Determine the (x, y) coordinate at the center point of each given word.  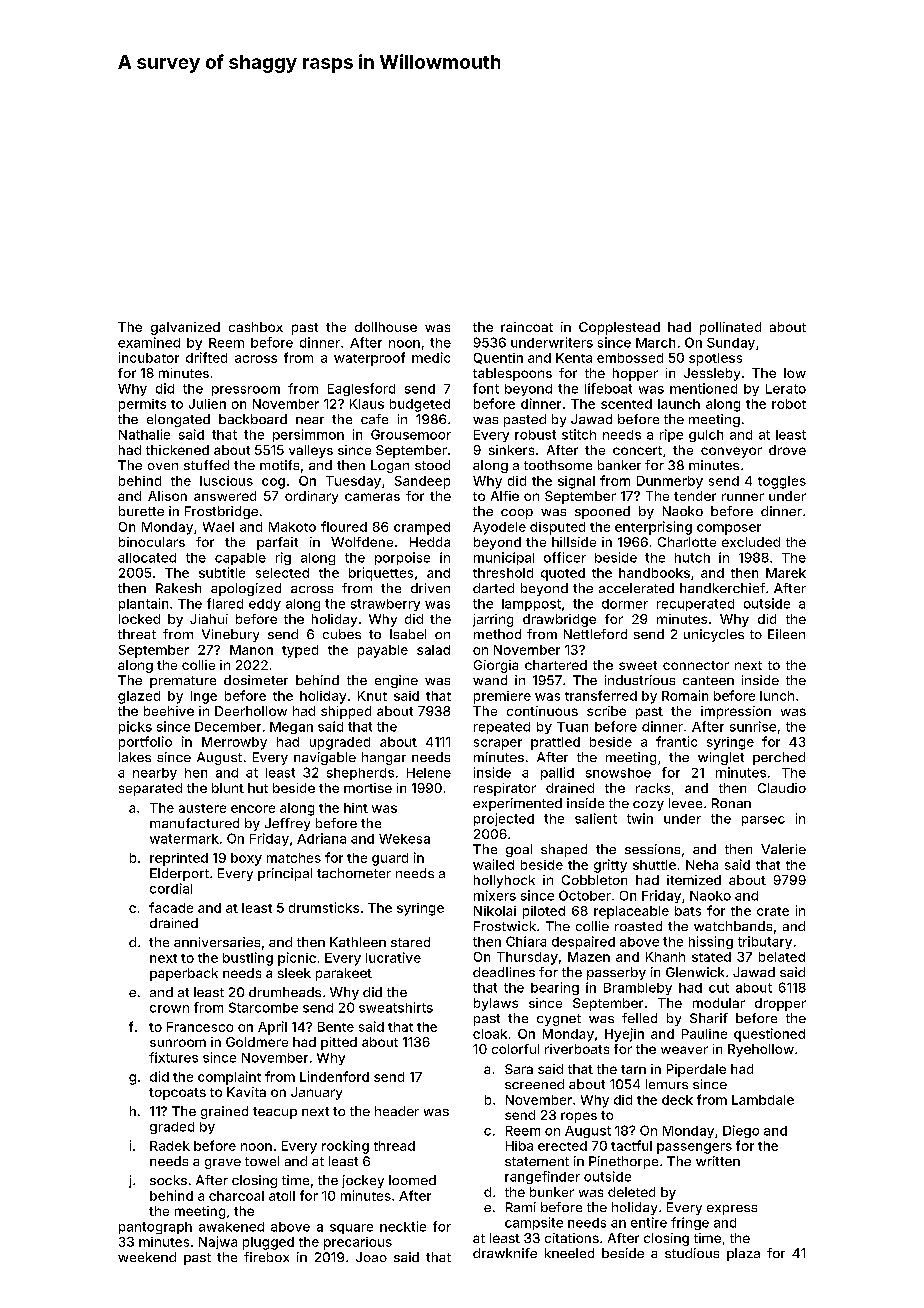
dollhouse (386, 327)
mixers (495, 895)
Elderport (179, 874)
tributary (765, 942)
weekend (147, 1257)
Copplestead (619, 328)
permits (142, 405)
